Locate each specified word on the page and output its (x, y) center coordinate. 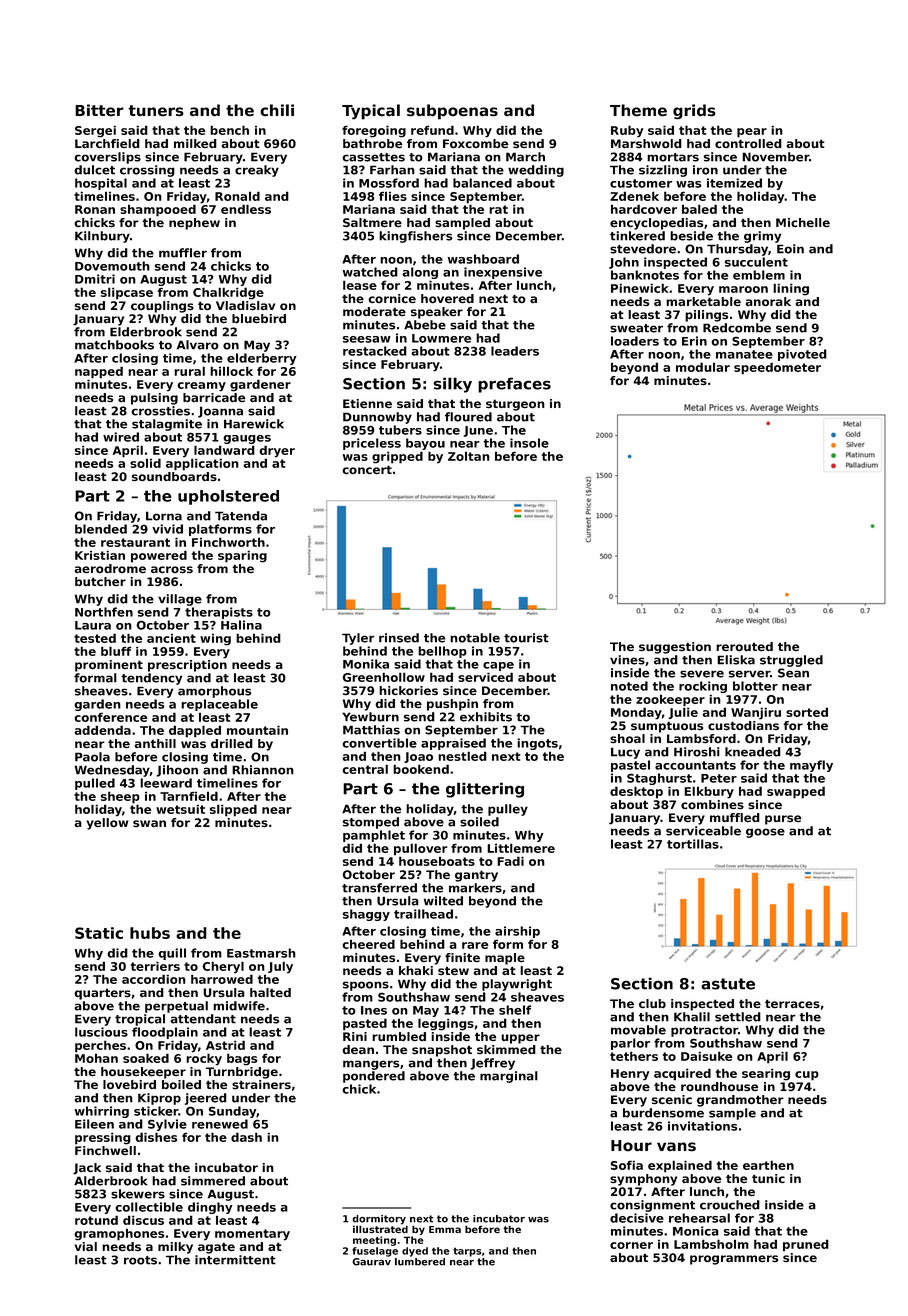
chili (277, 110)
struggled (791, 661)
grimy (762, 237)
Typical (371, 112)
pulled (95, 784)
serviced (485, 677)
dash (246, 1137)
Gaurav (371, 1262)
